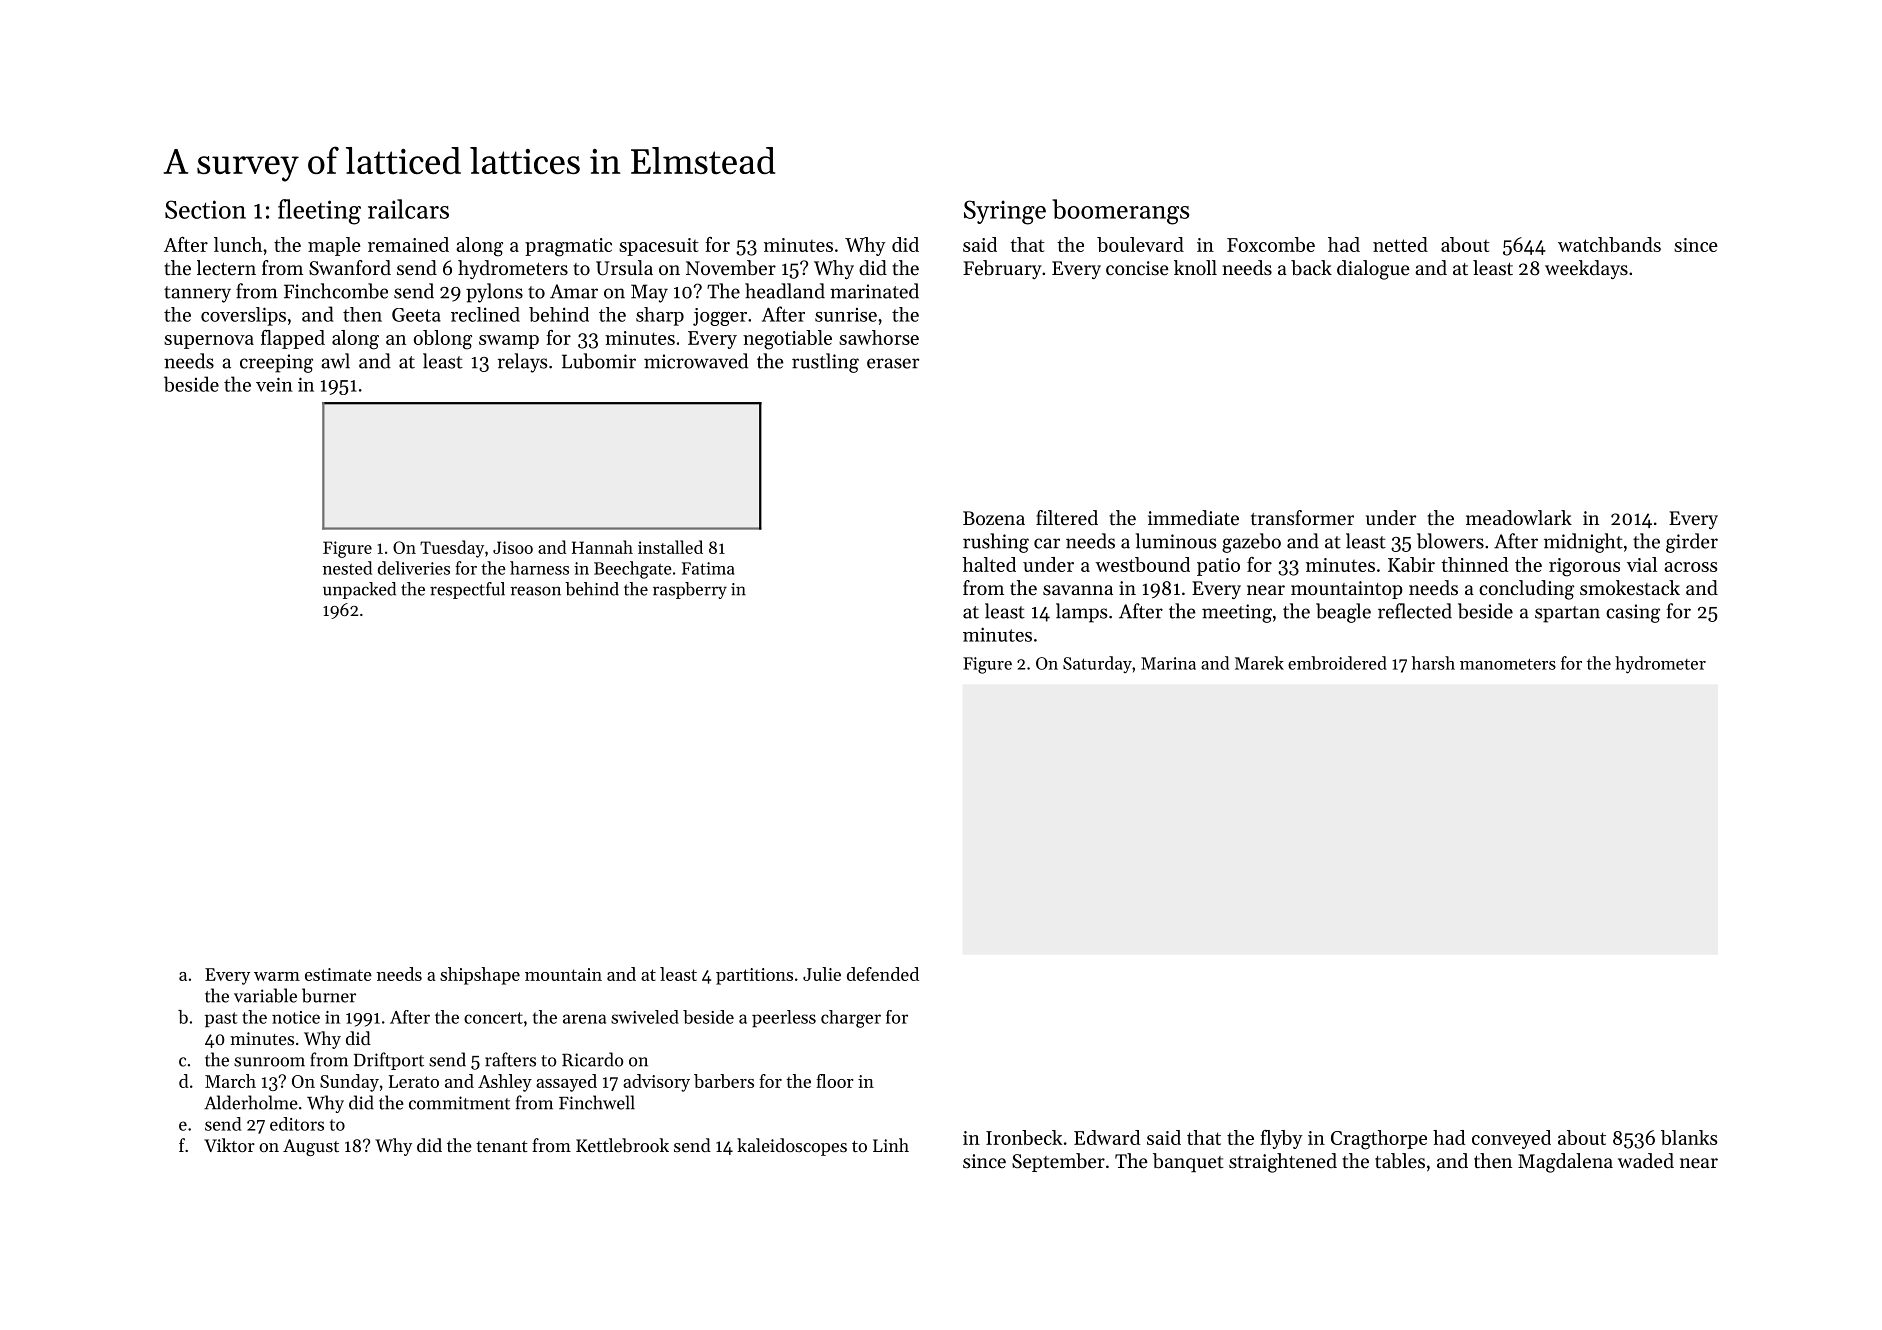 The image size is (1882, 1330). I want to click on railcars, so click(408, 209).
